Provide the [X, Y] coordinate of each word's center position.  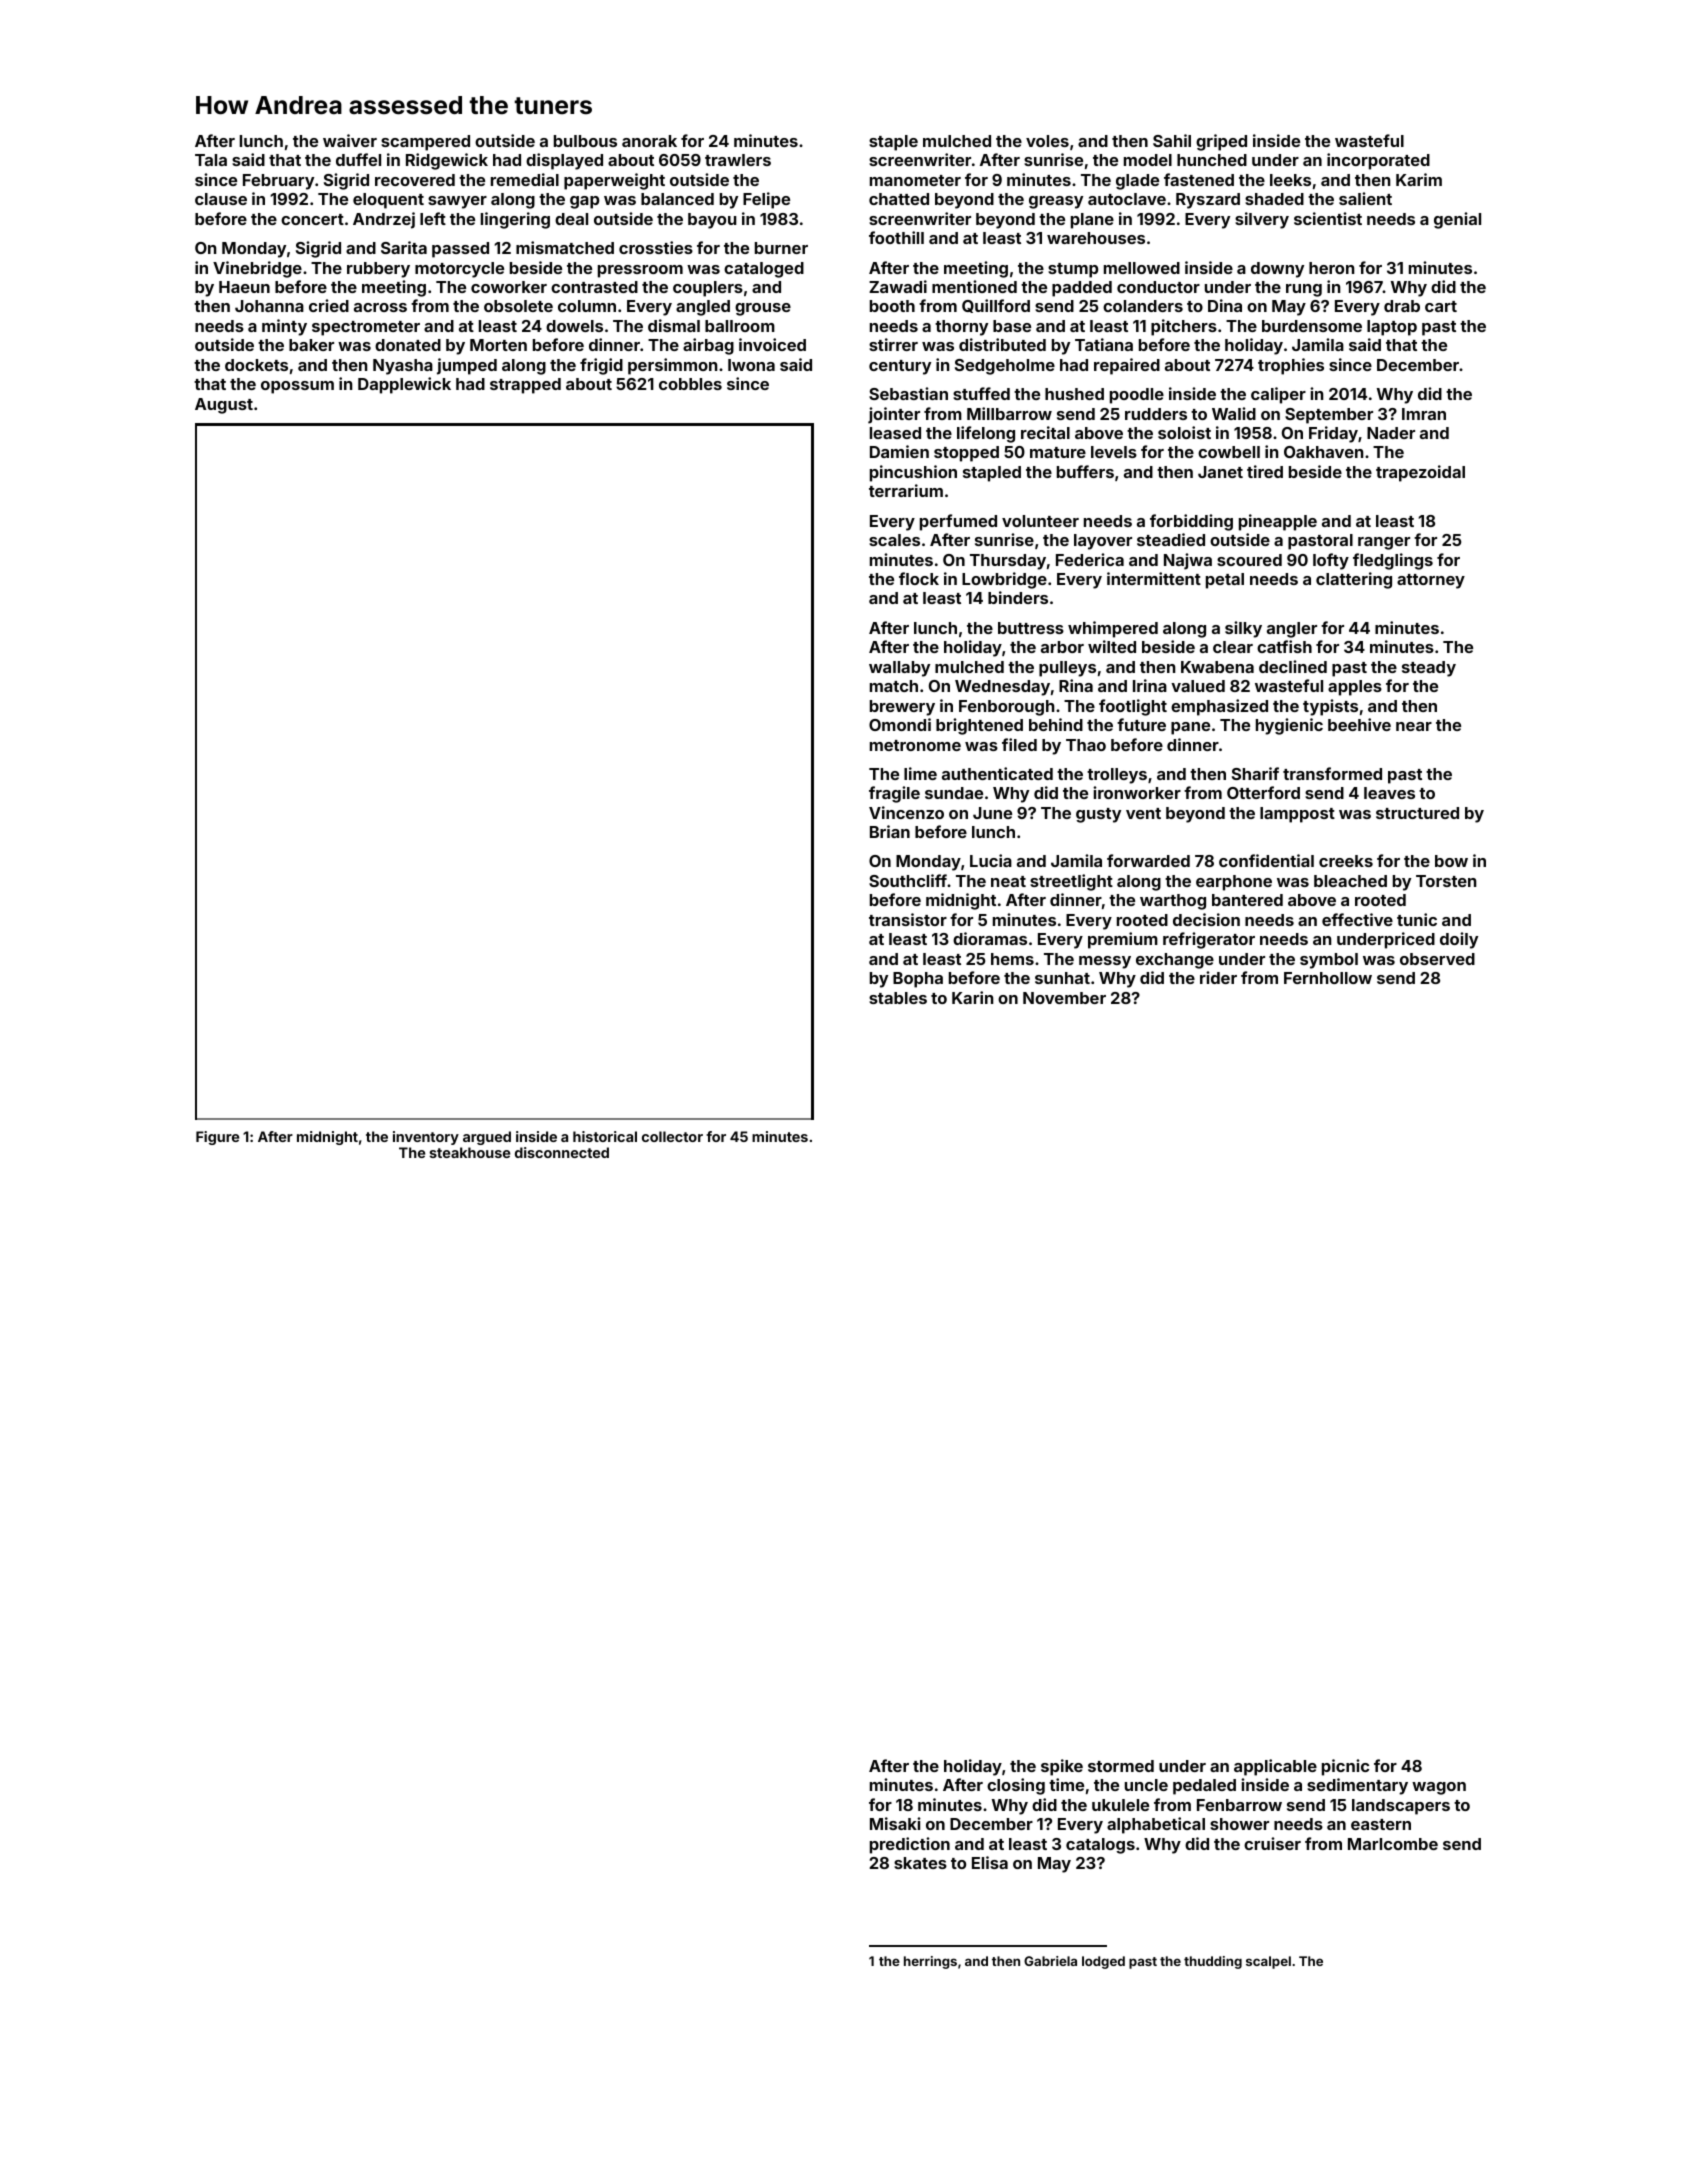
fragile [894, 794]
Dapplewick [404, 385]
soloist [1184, 432]
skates [920, 1863]
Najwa [1188, 561]
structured [1417, 813]
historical [605, 1136]
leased [895, 433]
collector [672, 1136]
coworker [509, 287]
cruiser [1272, 1843]
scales [894, 540]
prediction [910, 1845]
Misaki [895, 1823]
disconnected [562, 1152]
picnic [1345, 1767]
